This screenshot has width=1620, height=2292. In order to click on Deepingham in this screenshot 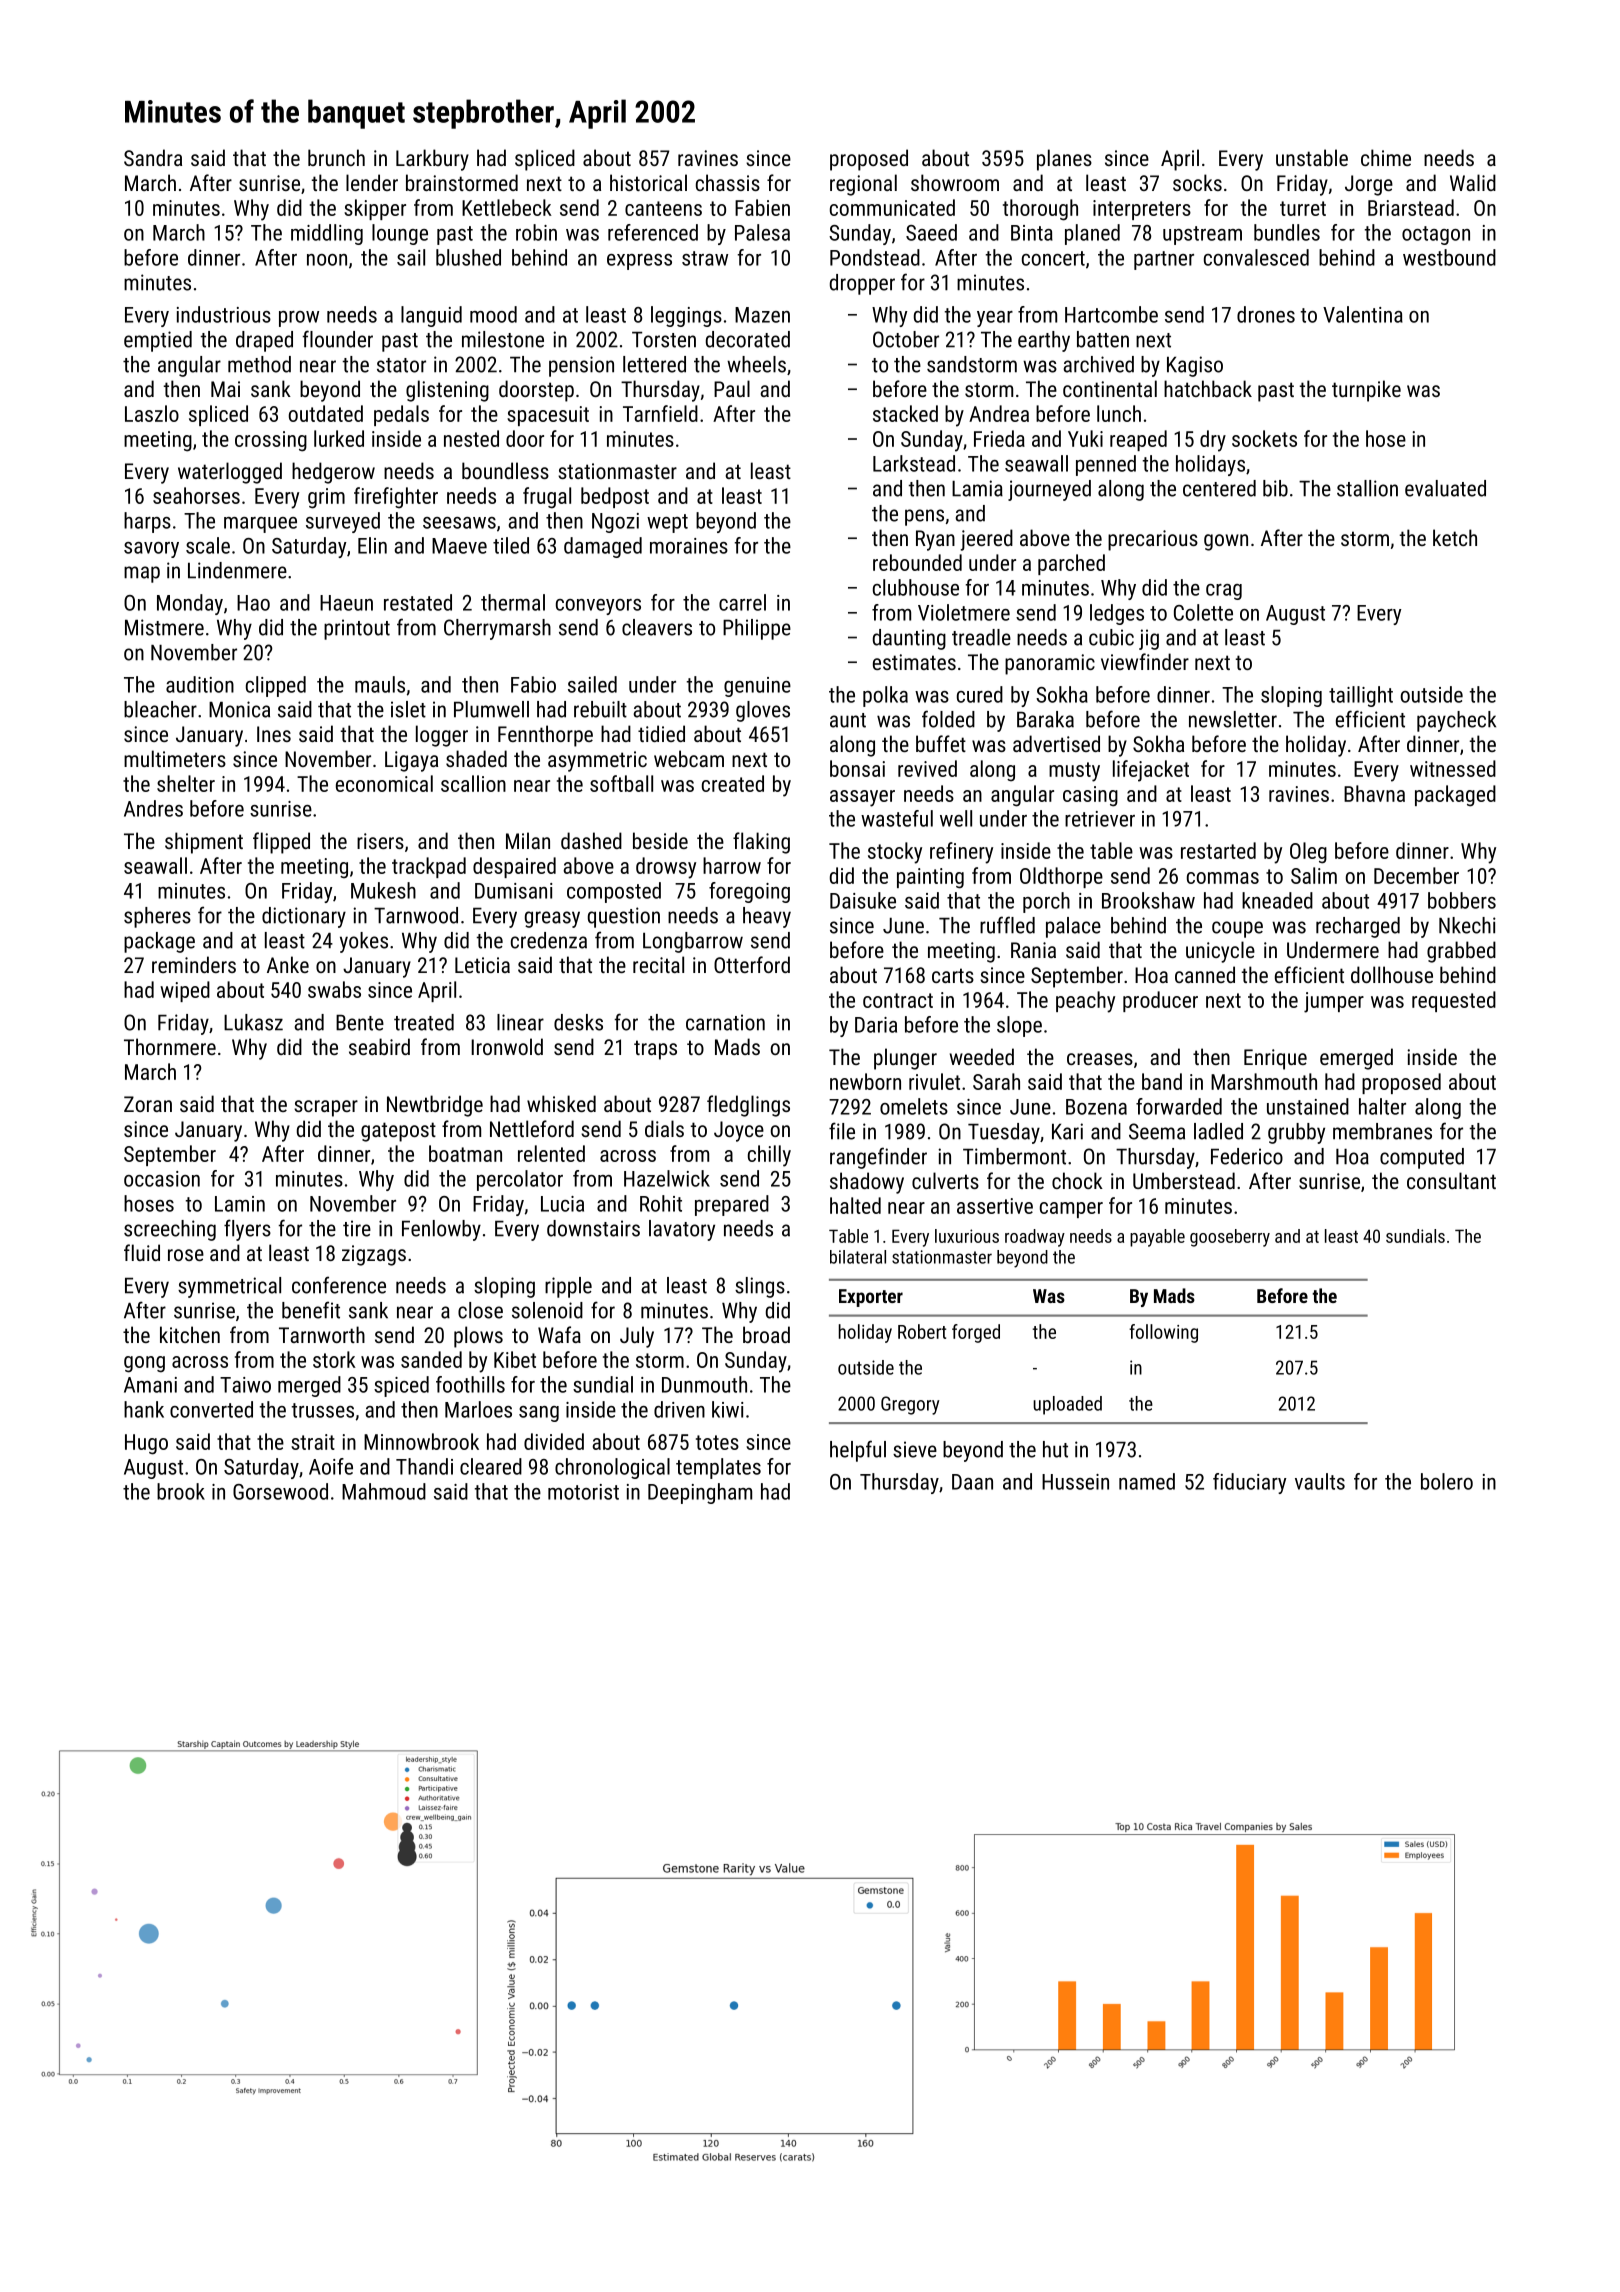, I will do `click(700, 1493)`.
